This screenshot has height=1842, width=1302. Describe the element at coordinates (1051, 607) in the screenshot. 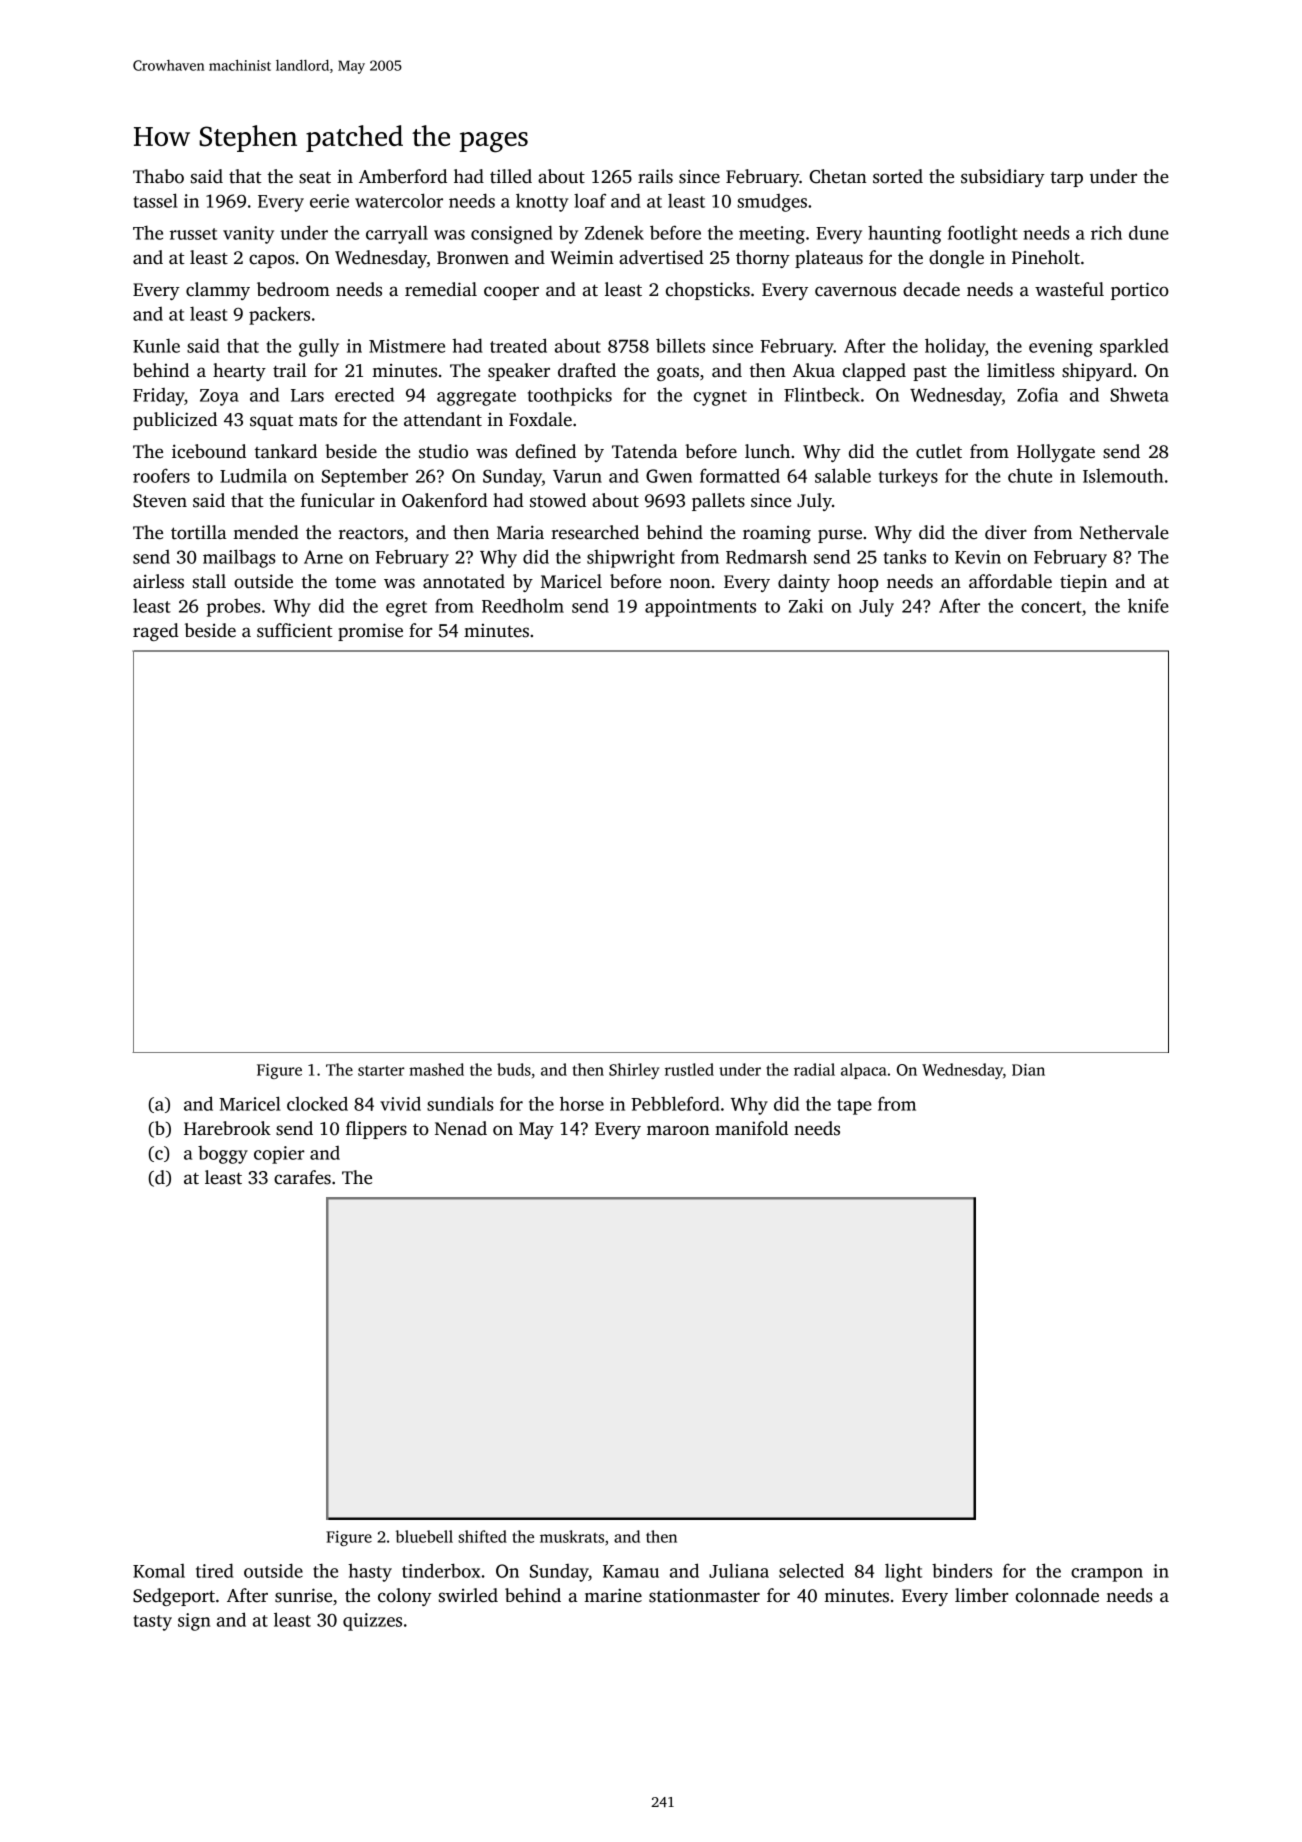

I see `concert` at that location.
